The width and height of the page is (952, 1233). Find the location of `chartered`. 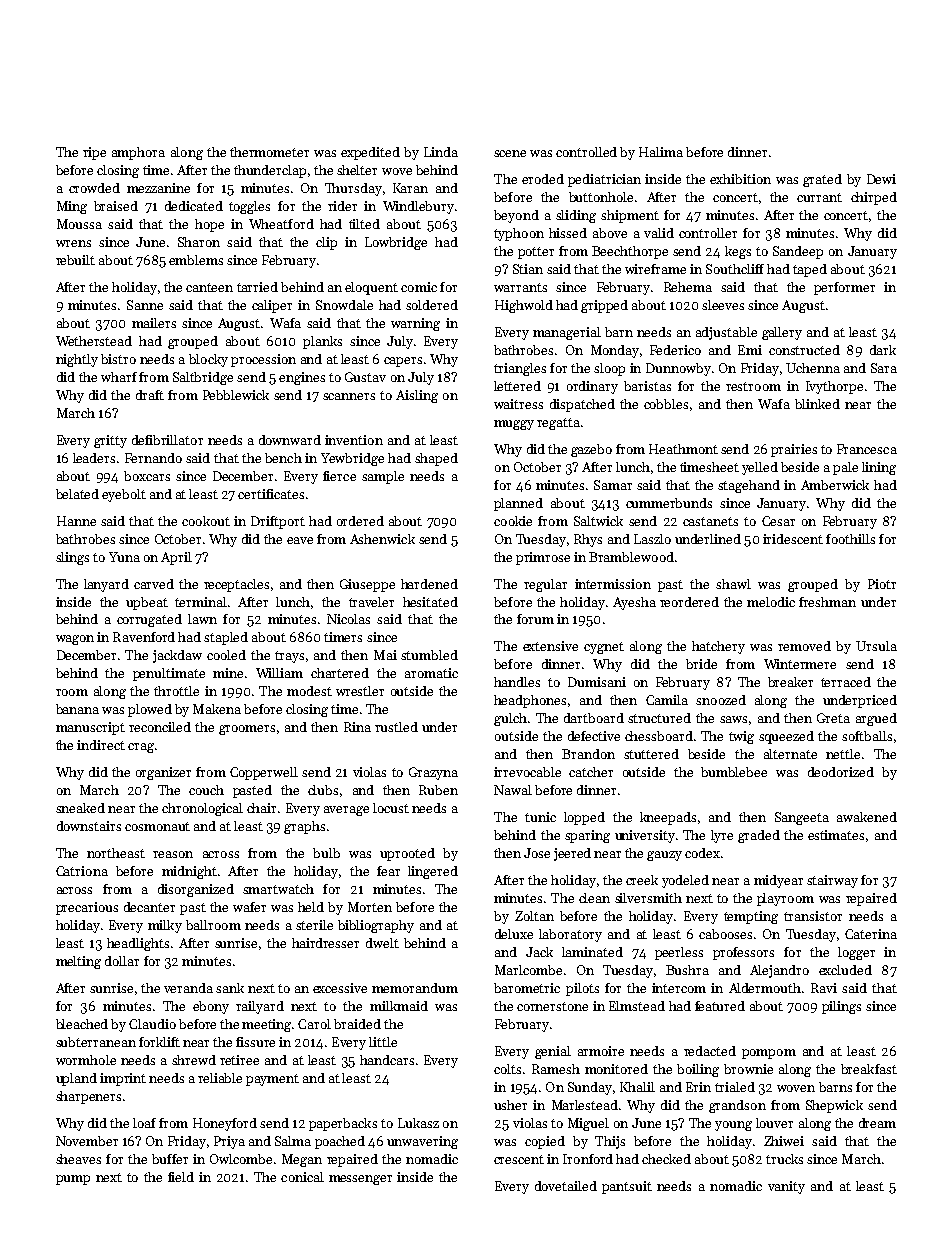

chartered is located at coordinates (340, 673).
